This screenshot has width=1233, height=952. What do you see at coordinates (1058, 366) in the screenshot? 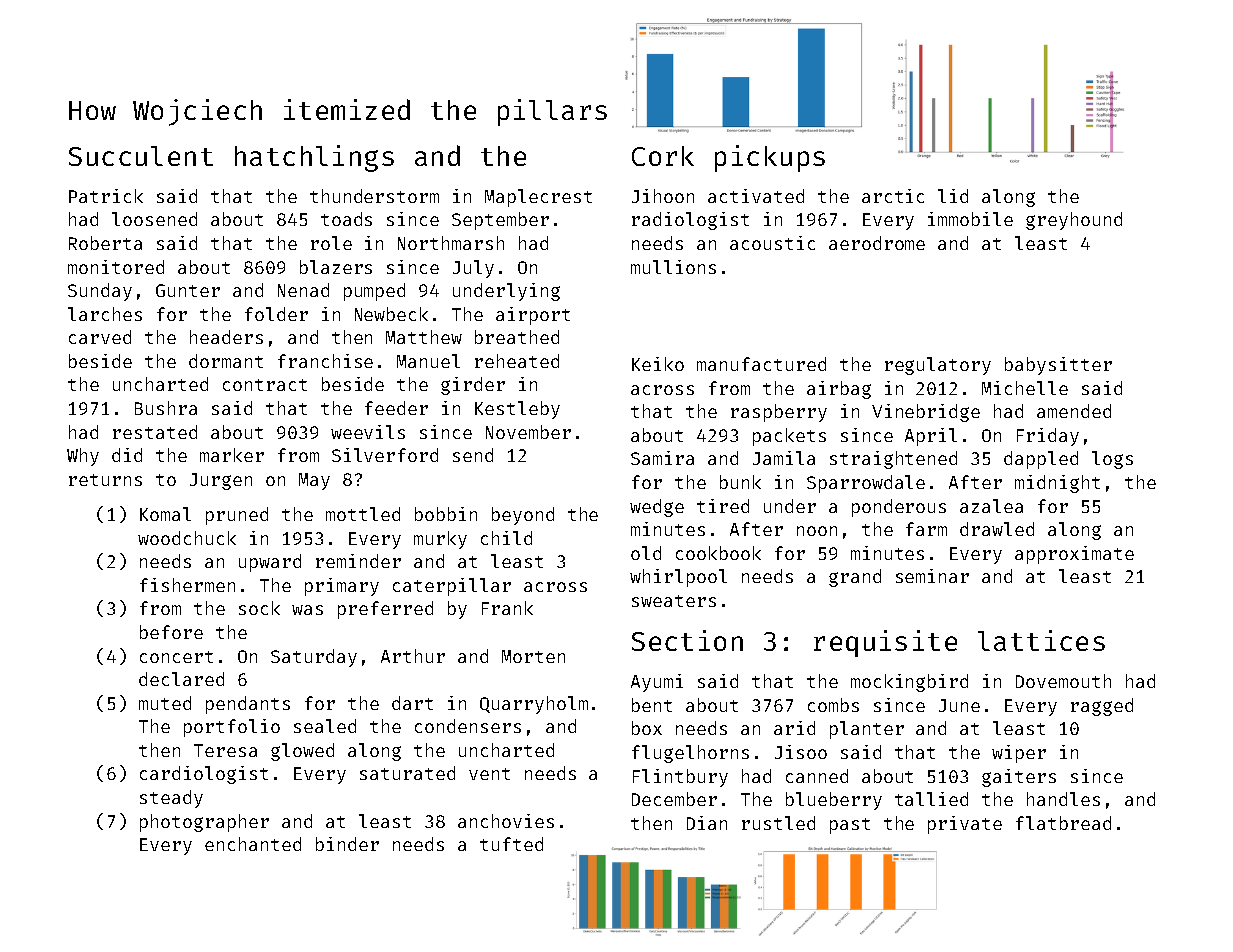
I see `babysitter` at bounding box center [1058, 366].
